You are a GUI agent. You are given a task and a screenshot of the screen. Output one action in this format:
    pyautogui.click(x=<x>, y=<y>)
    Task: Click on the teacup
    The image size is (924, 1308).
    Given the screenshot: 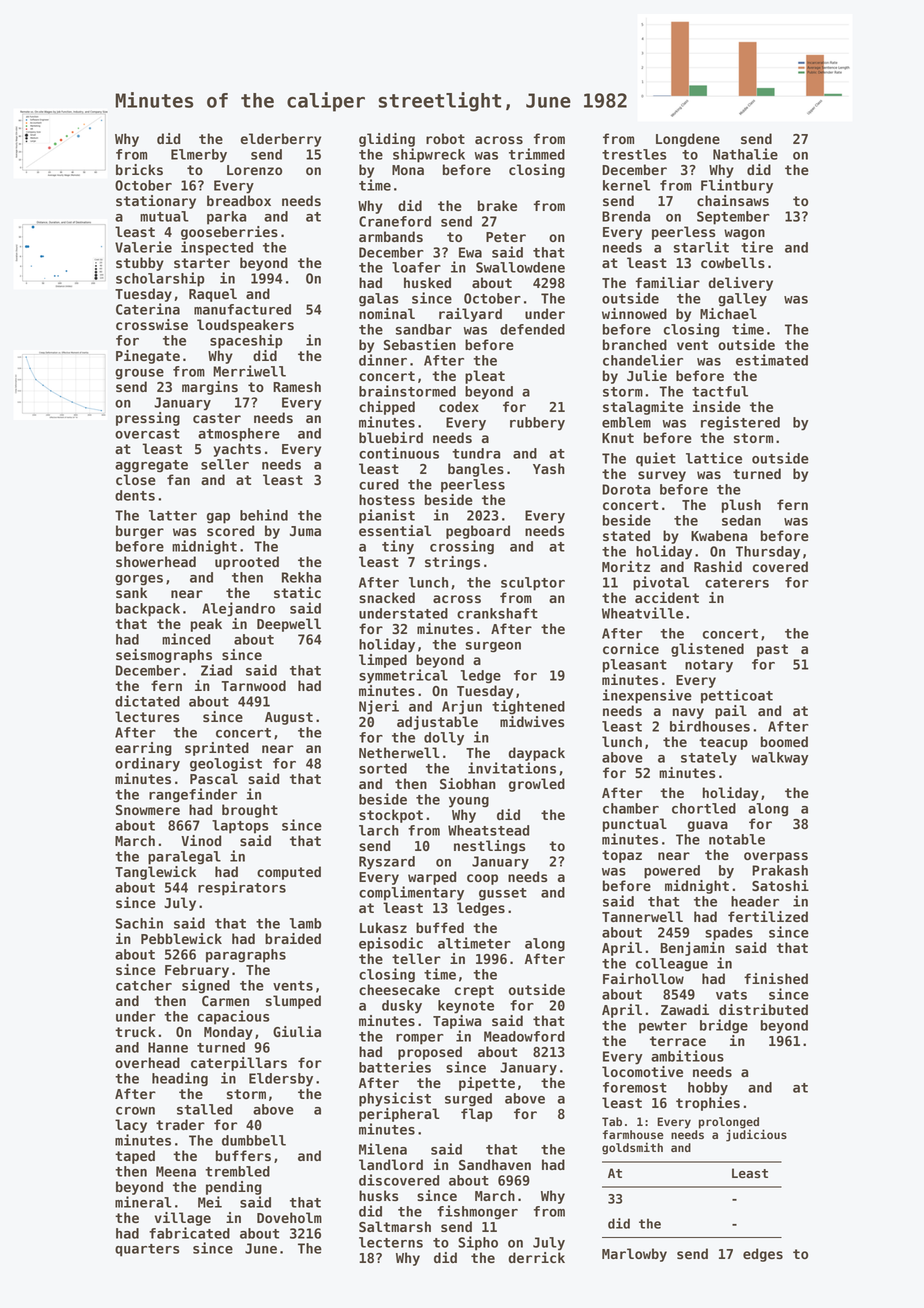 What is the action you would take?
    pyautogui.click(x=723, y=743)
